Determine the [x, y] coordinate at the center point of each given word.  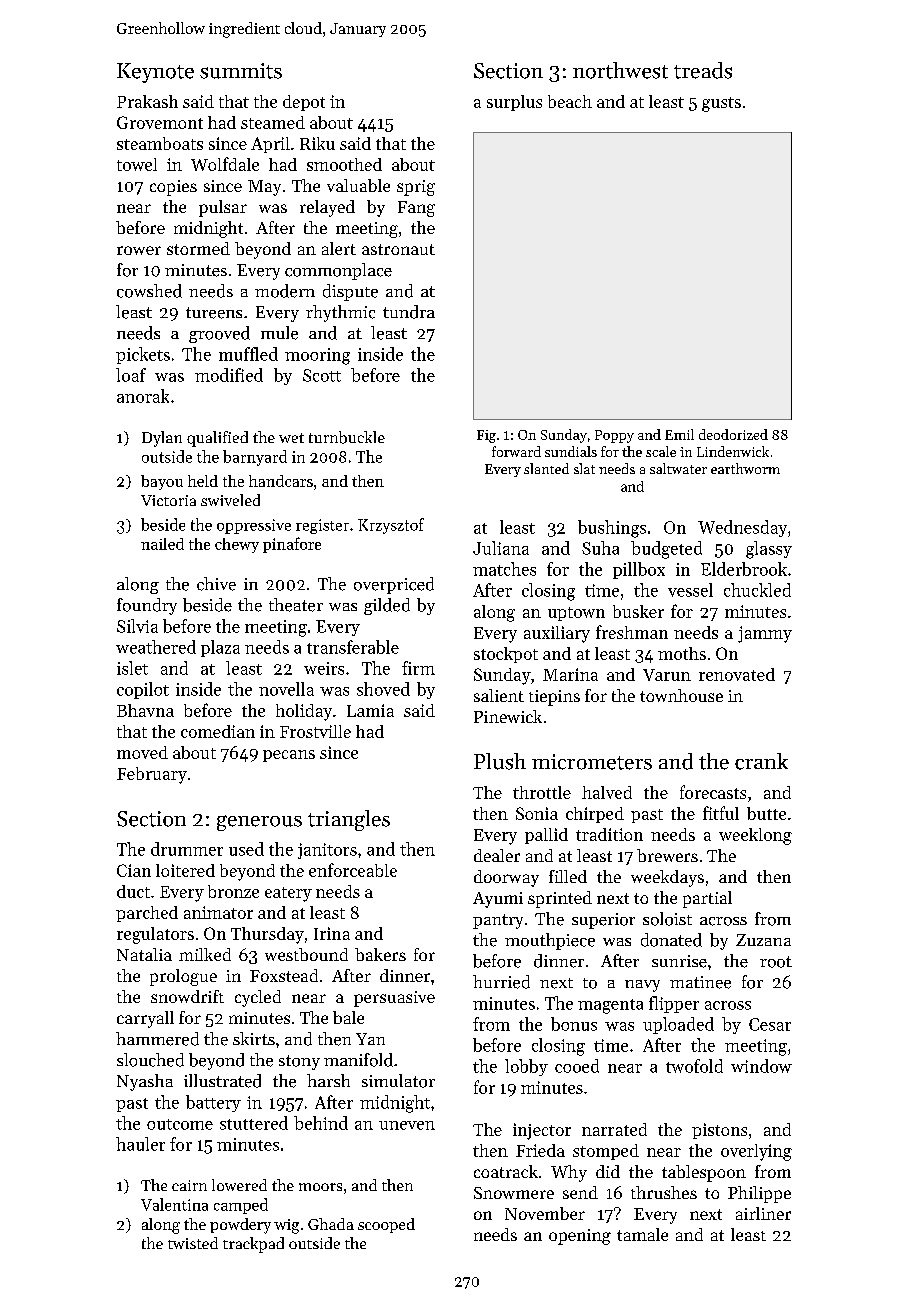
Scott [322, 375]
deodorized [733, 434]
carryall [145, 1019]
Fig [486, 436]
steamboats [160, 143]
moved [142, 752]
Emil [679, 434]
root [776, 962]
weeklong [755, 836]
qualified [217, 439]
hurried [501, 982]
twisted [193, 1243]
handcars [281, 481]
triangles [349, 820]
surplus [514, 103]
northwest [620, 70]
